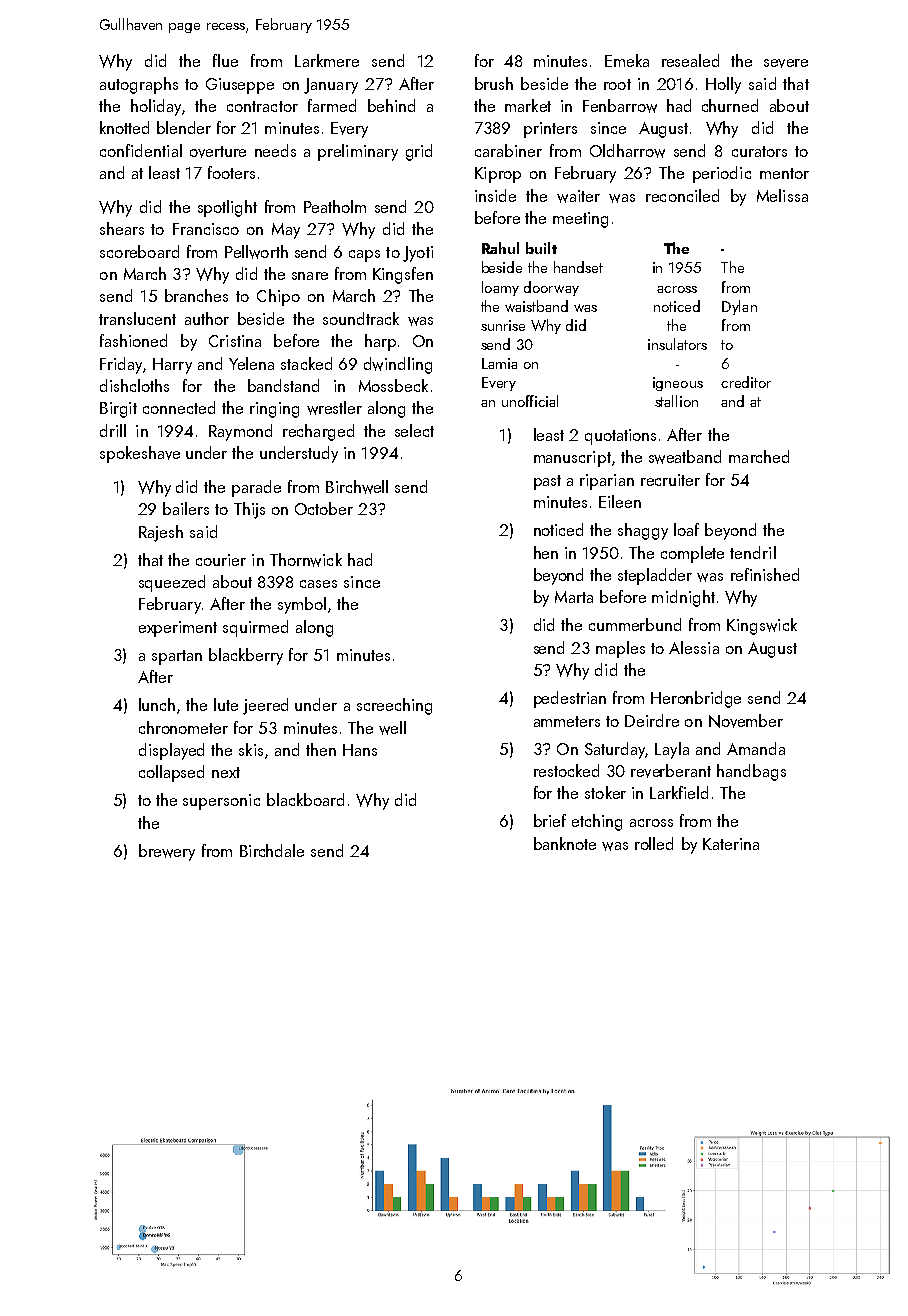  What do you see at coordinates (272, 850) in the image?
I see `Birchdale` at bounding box center [272, 850].
